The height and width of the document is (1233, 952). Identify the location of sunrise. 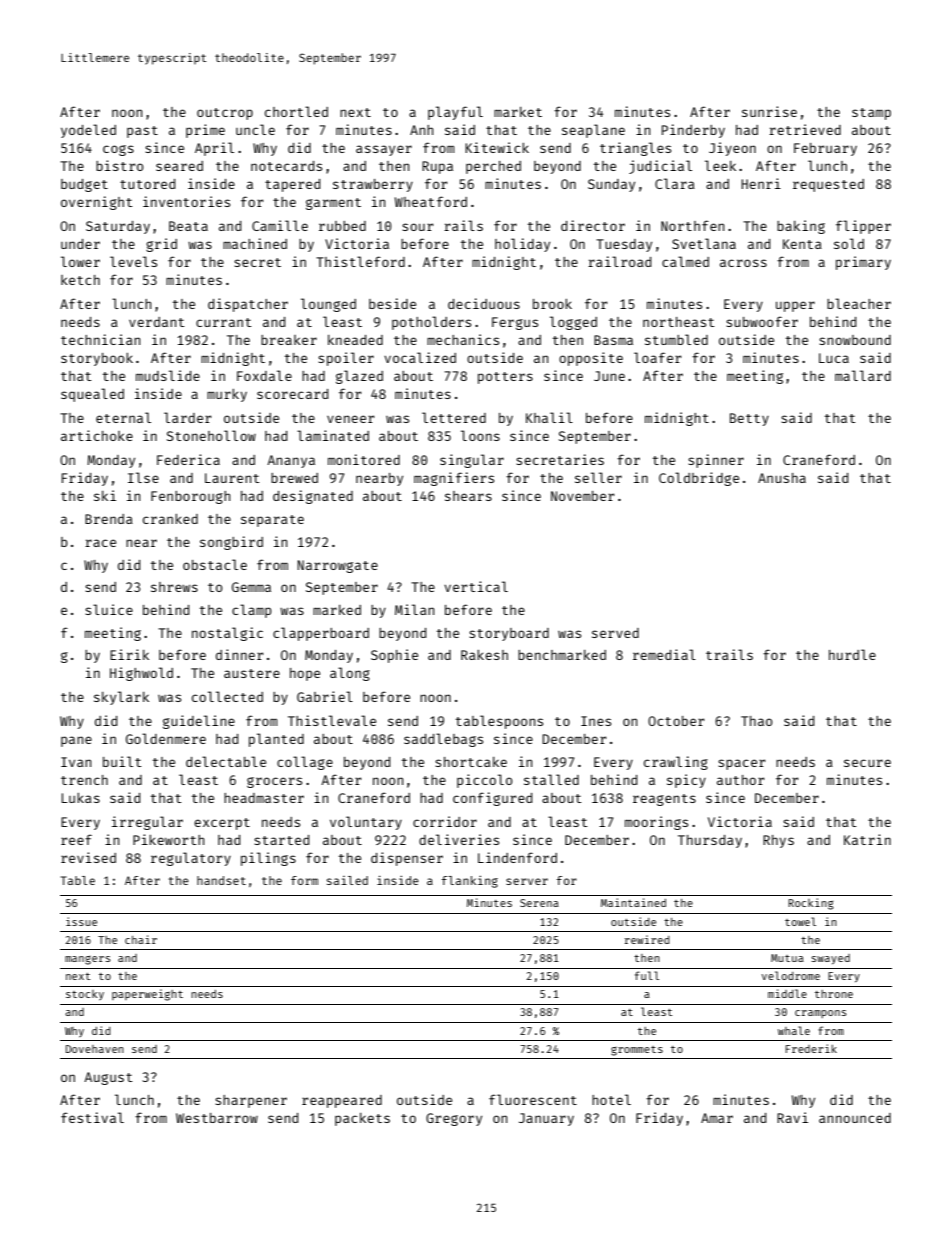
(769, 111).
